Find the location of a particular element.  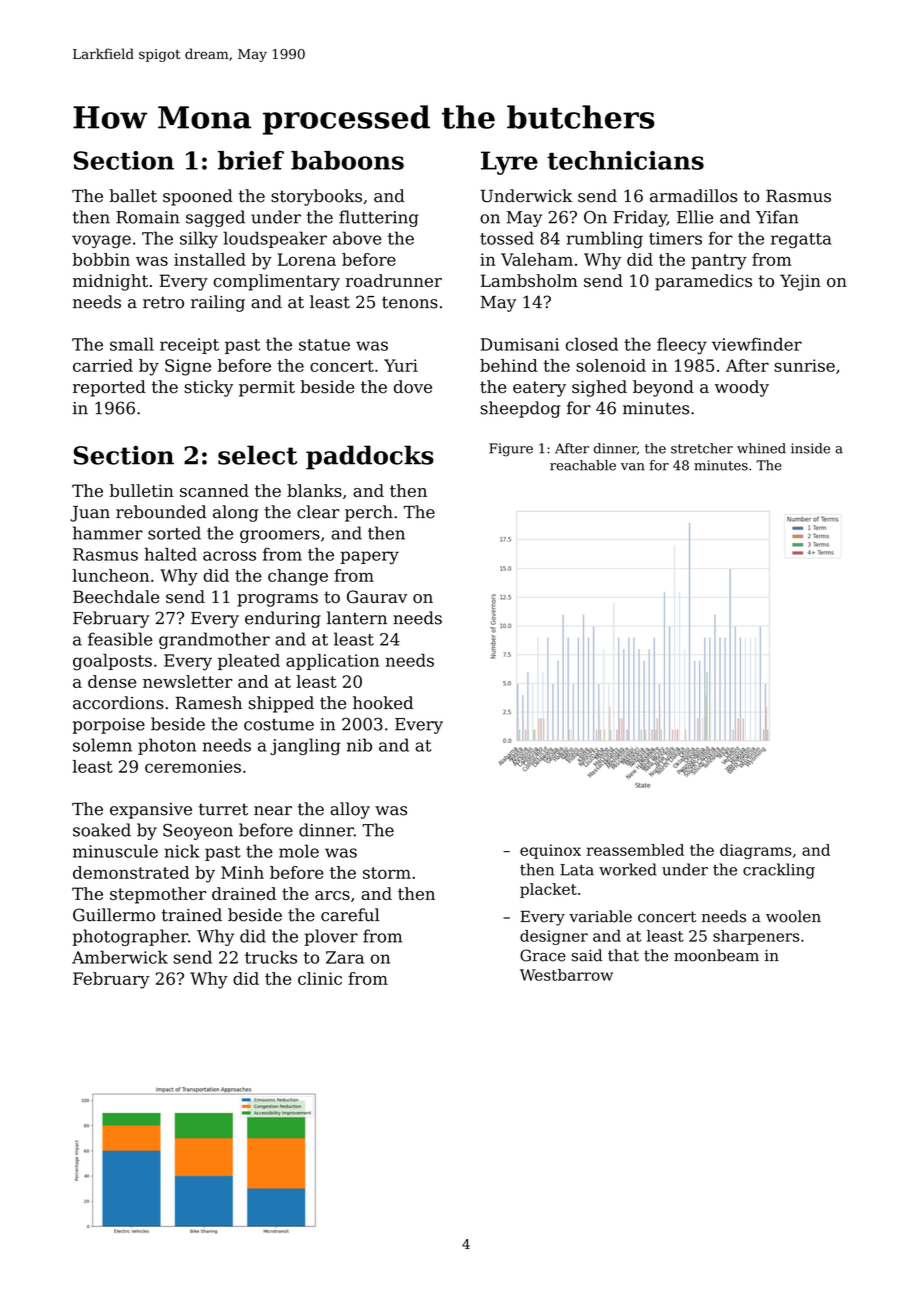

silky is located at coordinates (199, 239).
